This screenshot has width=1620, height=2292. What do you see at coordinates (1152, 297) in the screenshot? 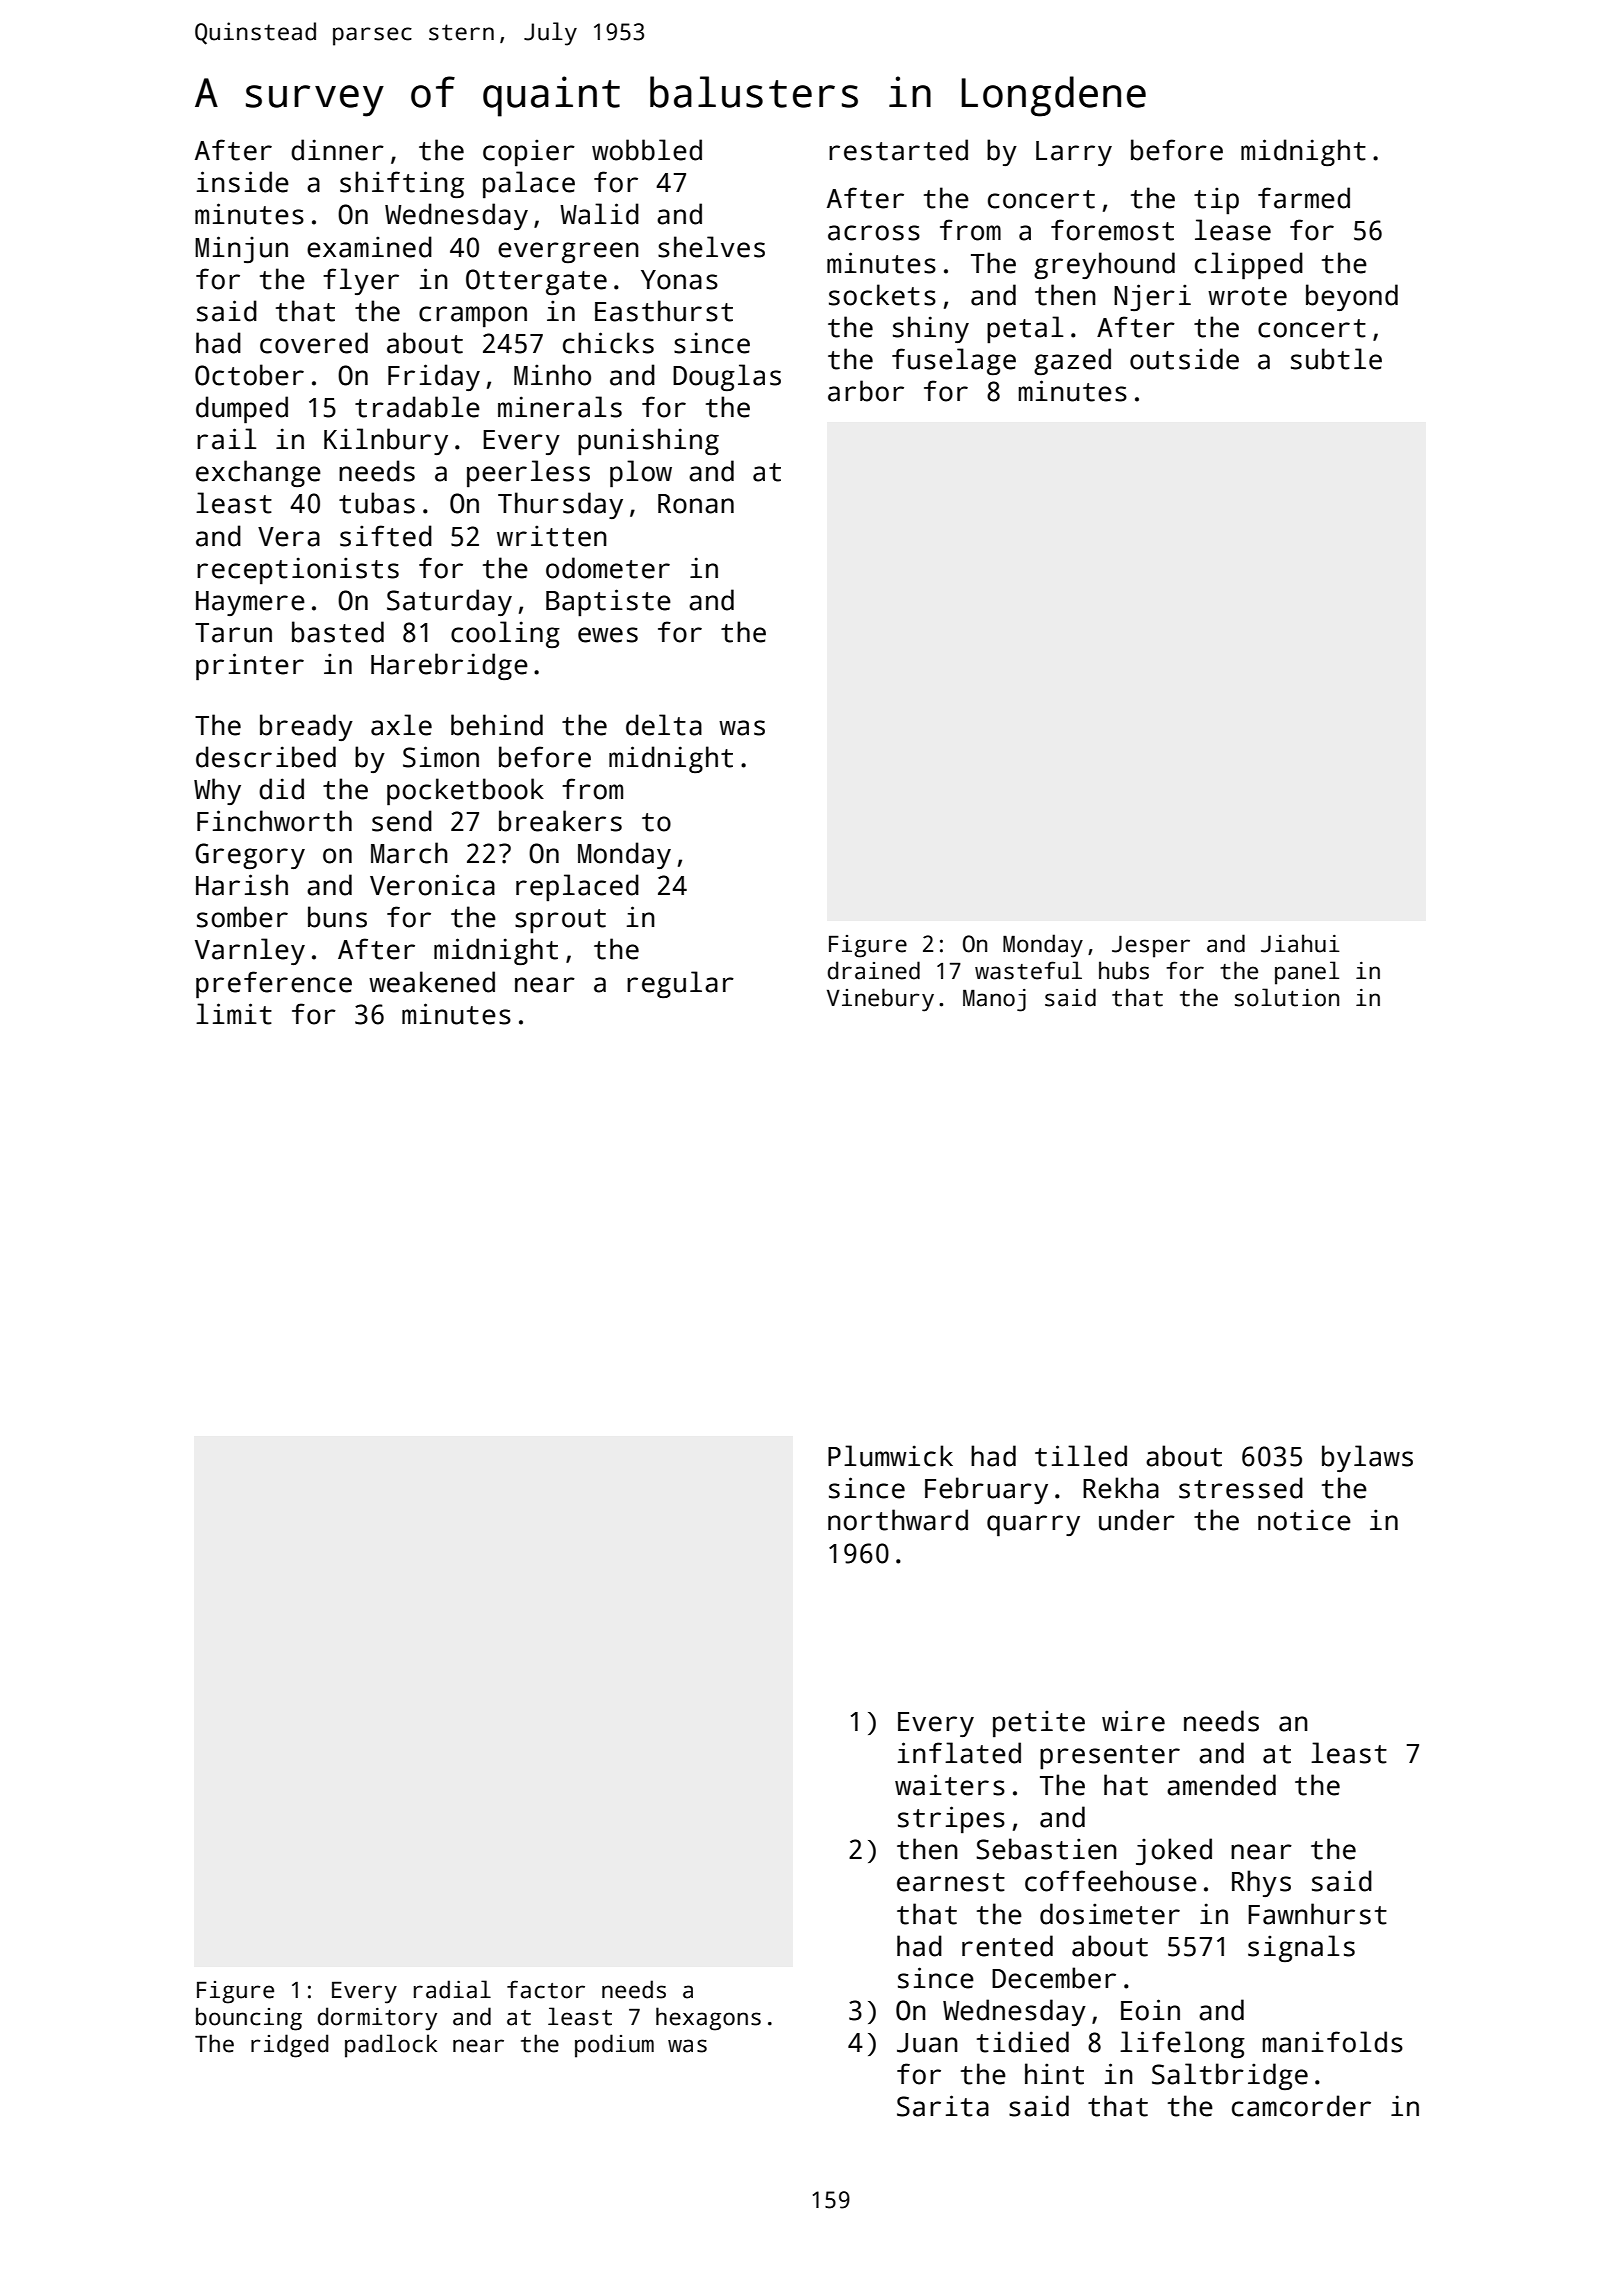
I see `Njeri` at bounding box center [1152, 297].
